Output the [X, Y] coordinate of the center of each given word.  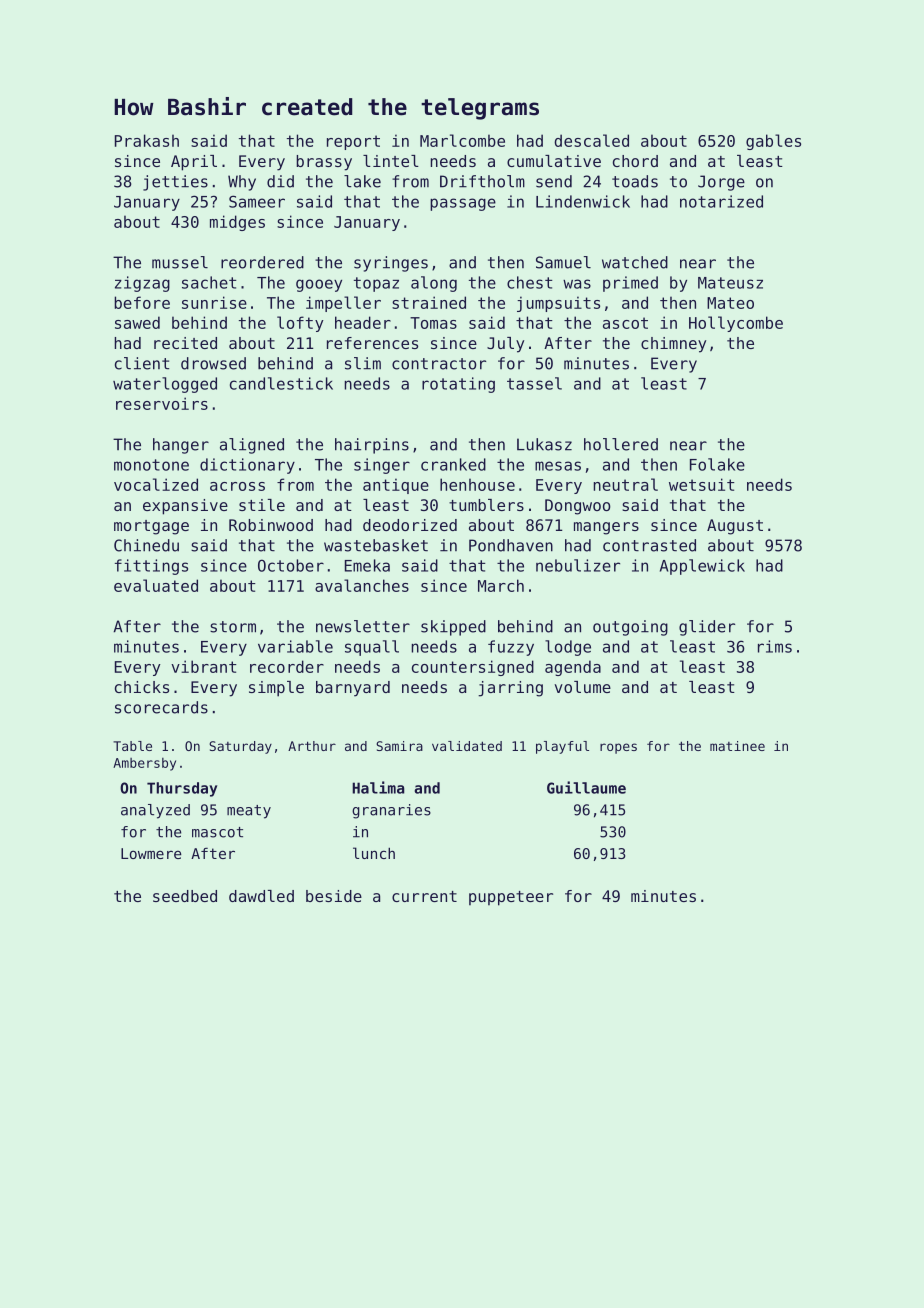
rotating [458, 385]
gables [773, 142]
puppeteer [511, 898]
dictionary [247, 466]
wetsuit [702, 484]
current [424, 896]
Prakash [147, 140]
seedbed [185, 896]
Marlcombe [462, 140]
